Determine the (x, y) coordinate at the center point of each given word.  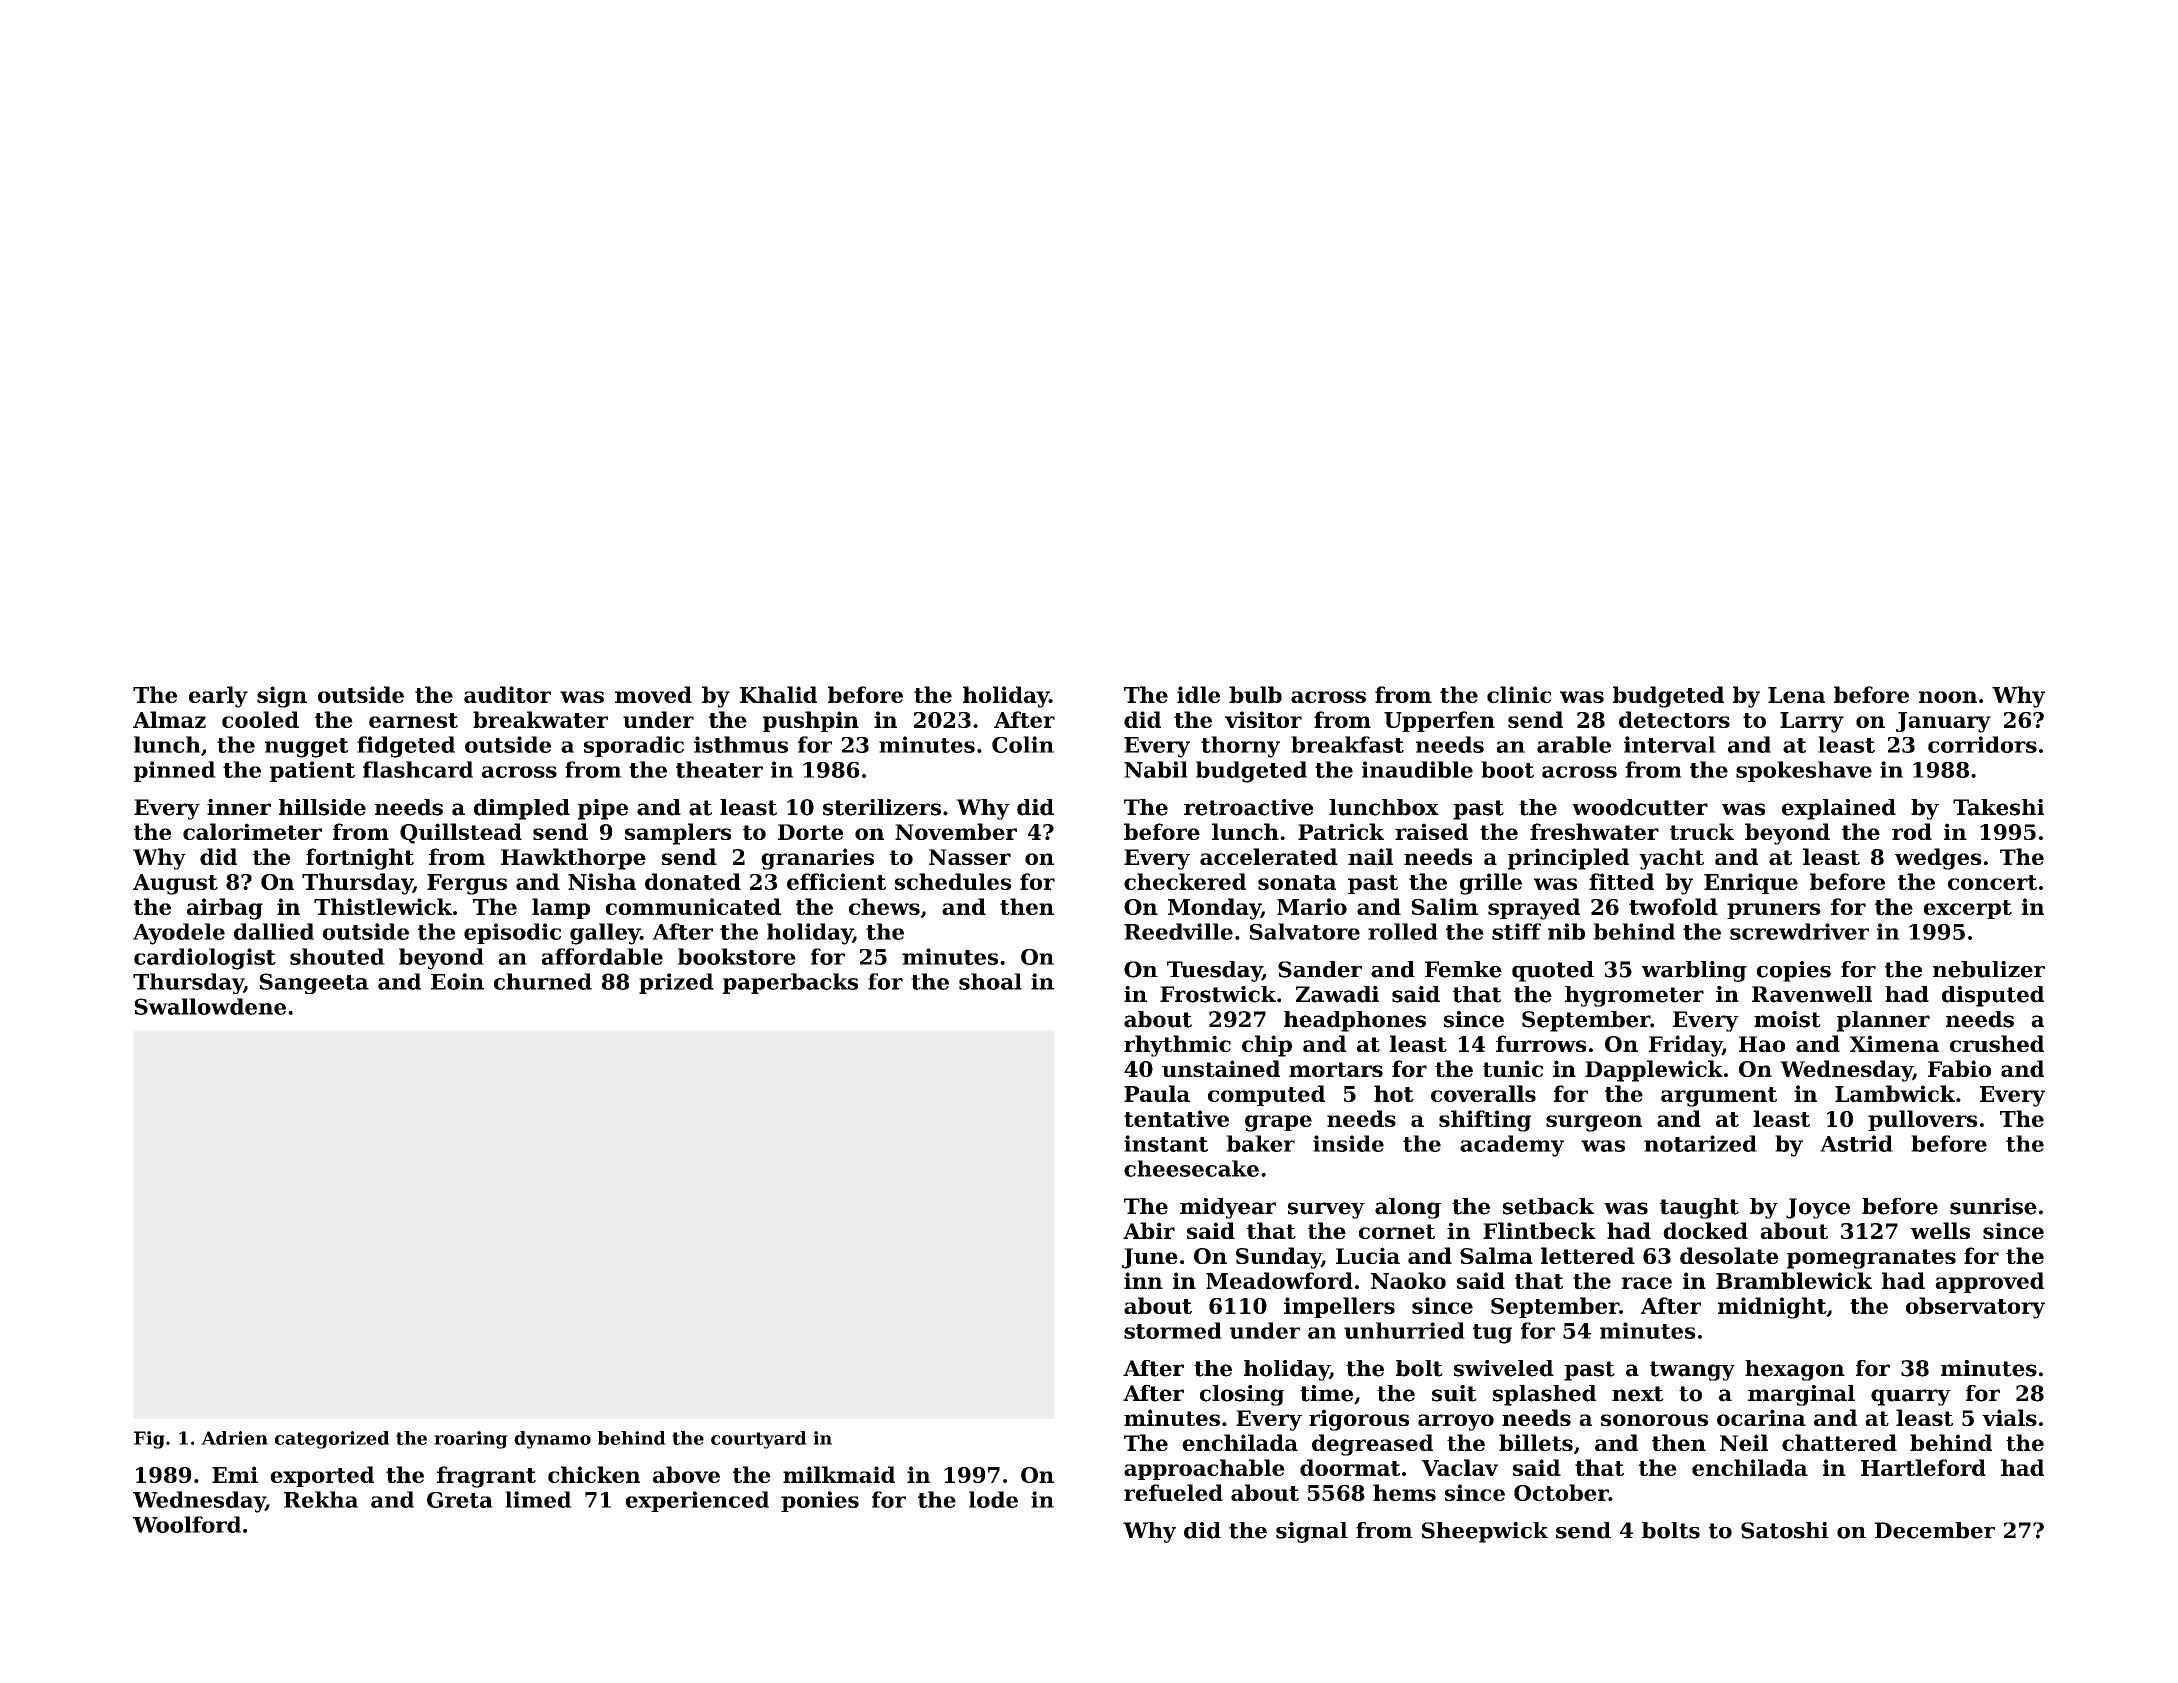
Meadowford (1279, 1280)
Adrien (234, 1438)
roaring (471, 1440)
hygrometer (1634, 996)
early (218, 697)
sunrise (1993, 1206)
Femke (1463, 969)
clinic (1519, 694)
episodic (512, 933)
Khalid (778, 694)
